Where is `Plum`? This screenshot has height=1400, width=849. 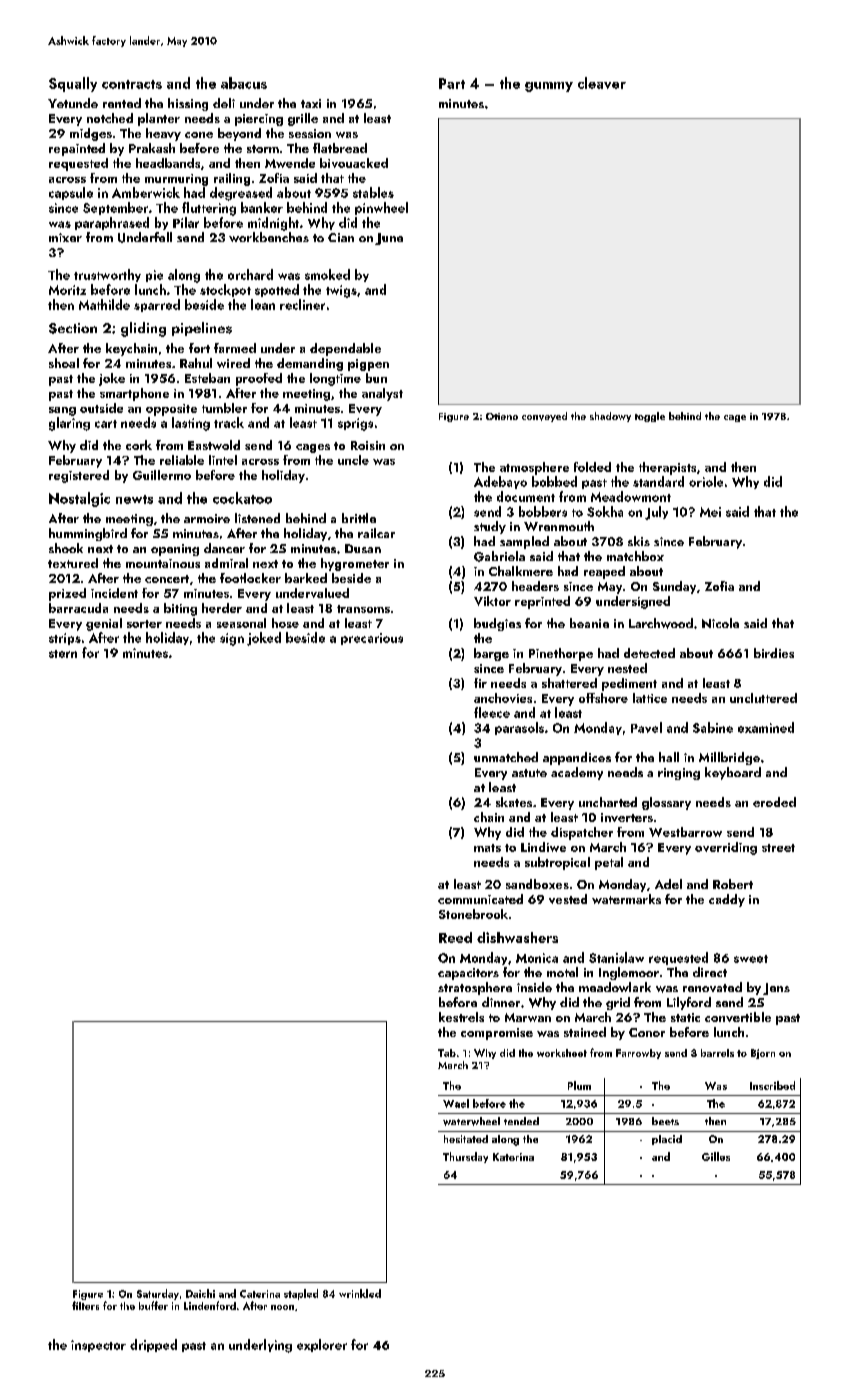
Plum is located at coordinates (579, 1085).
